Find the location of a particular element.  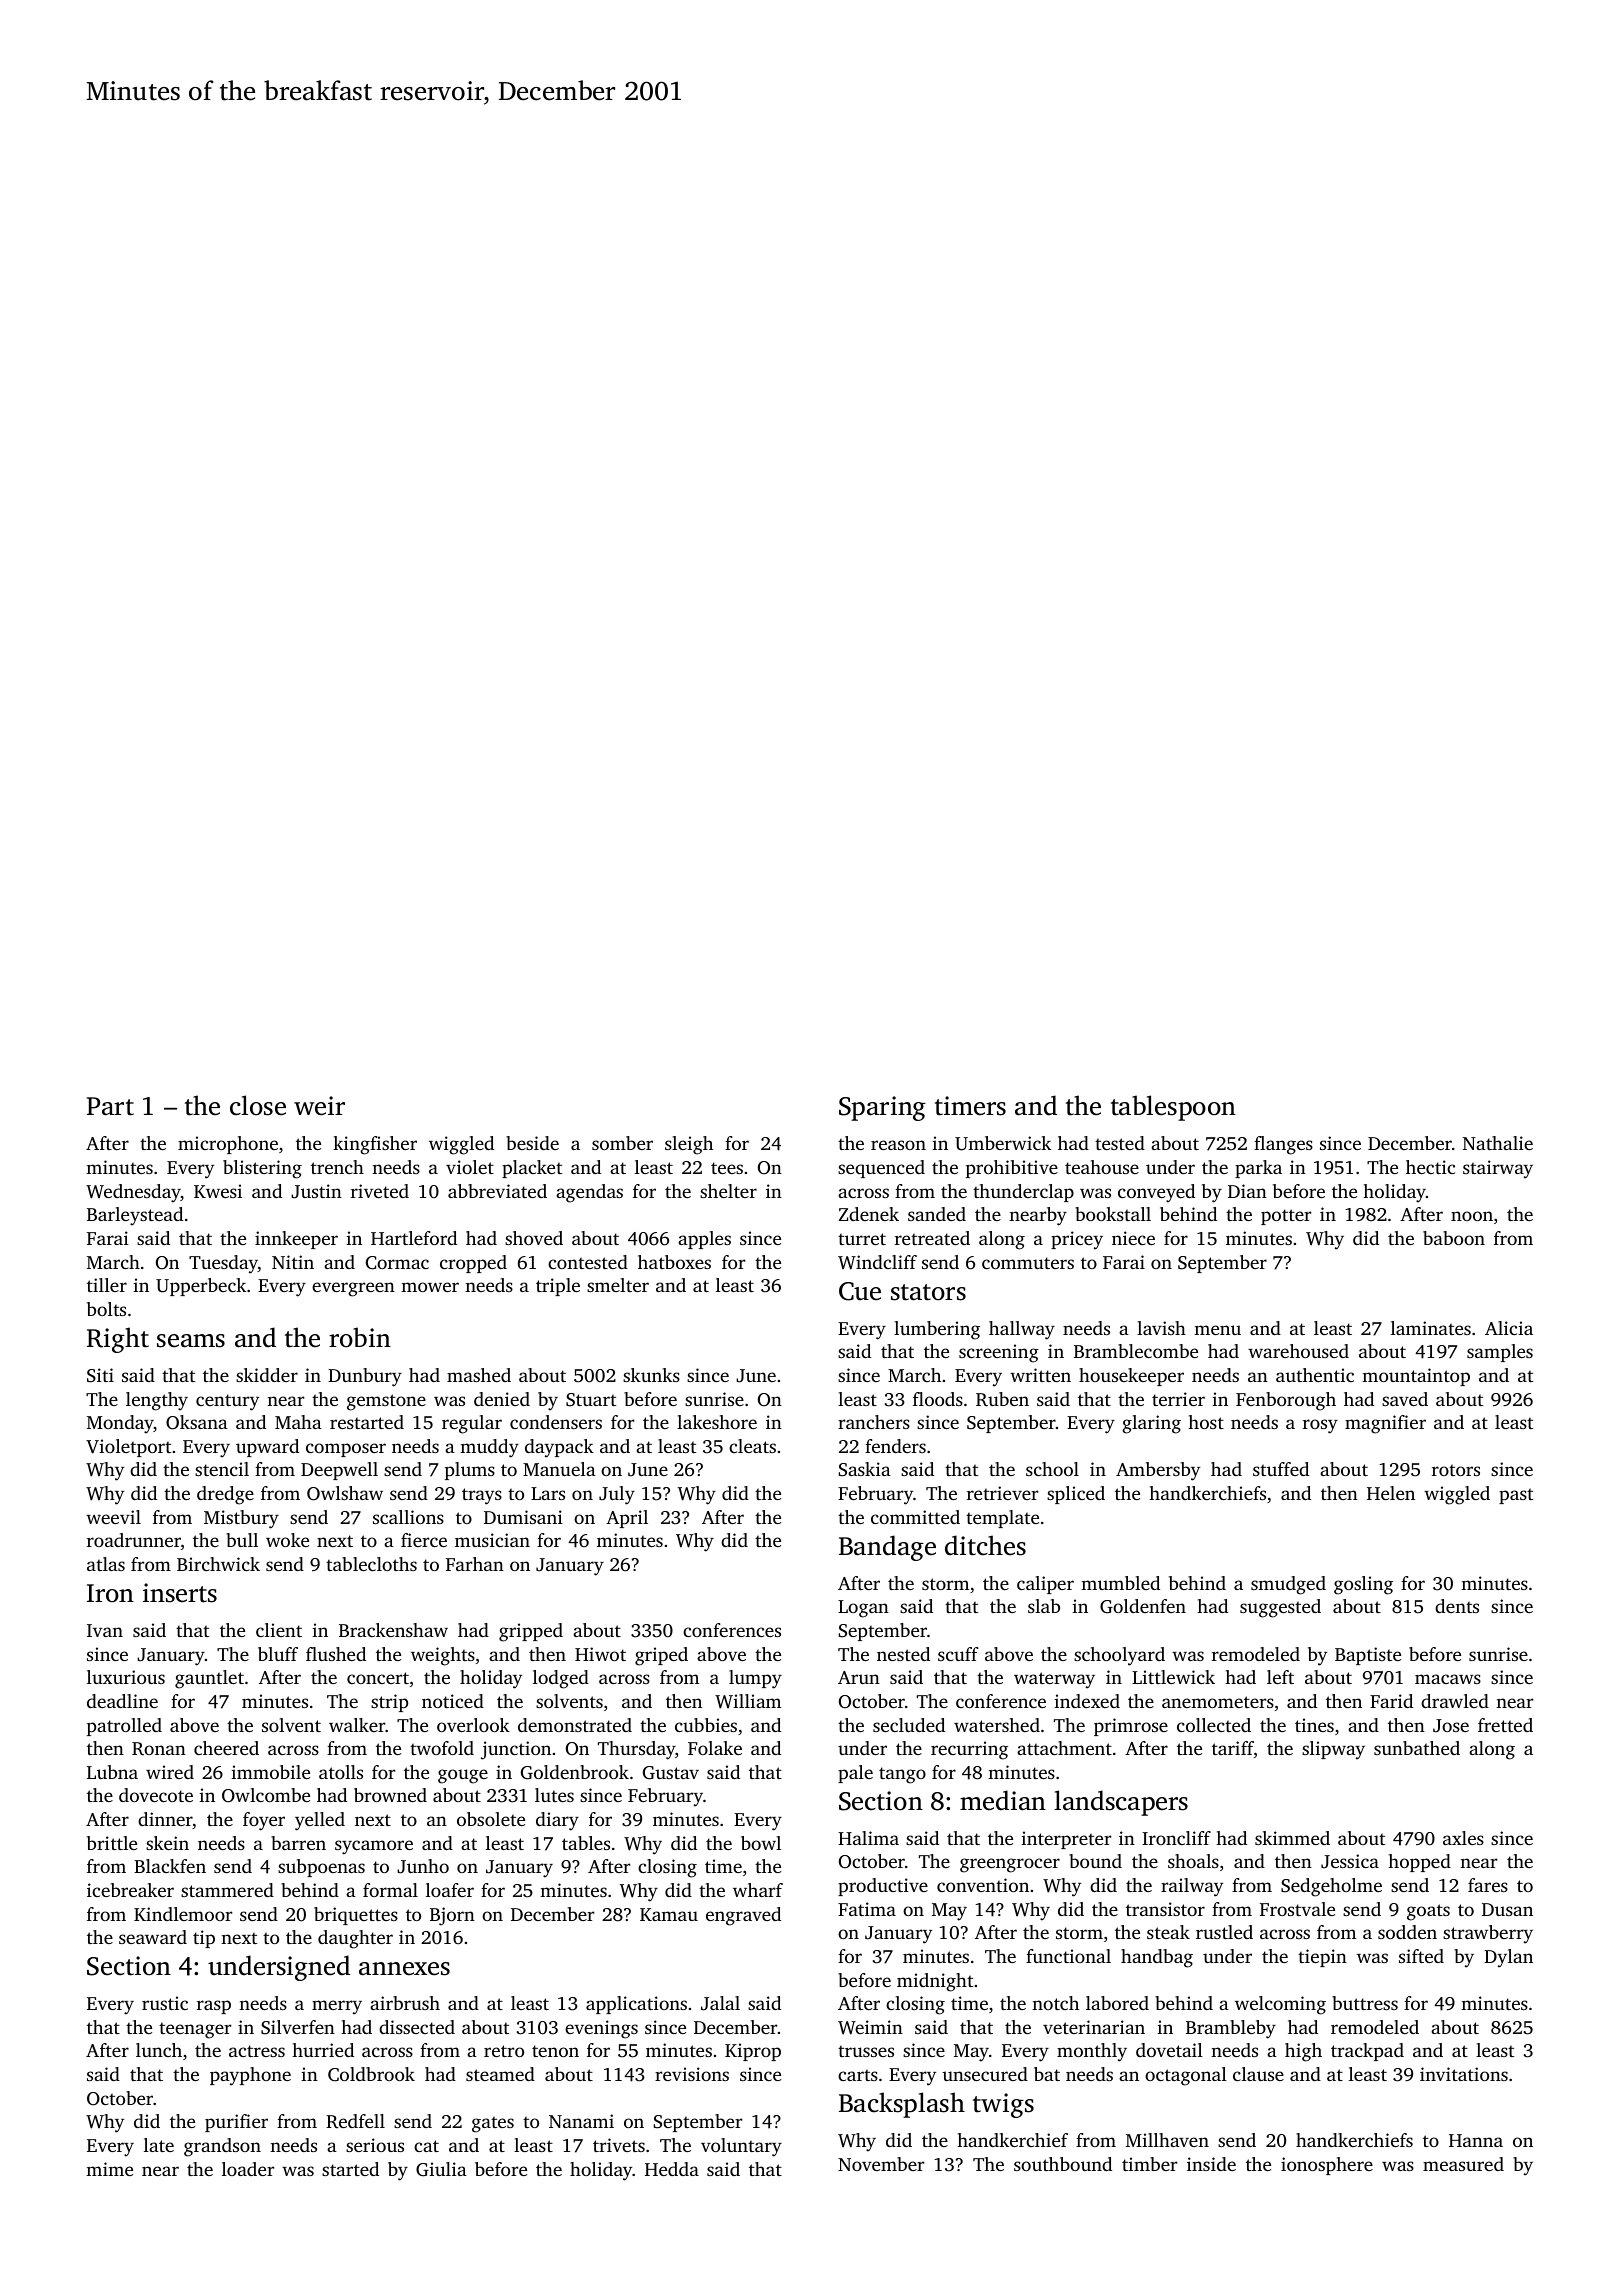

bluff is located at coordinates (278, 1654).
